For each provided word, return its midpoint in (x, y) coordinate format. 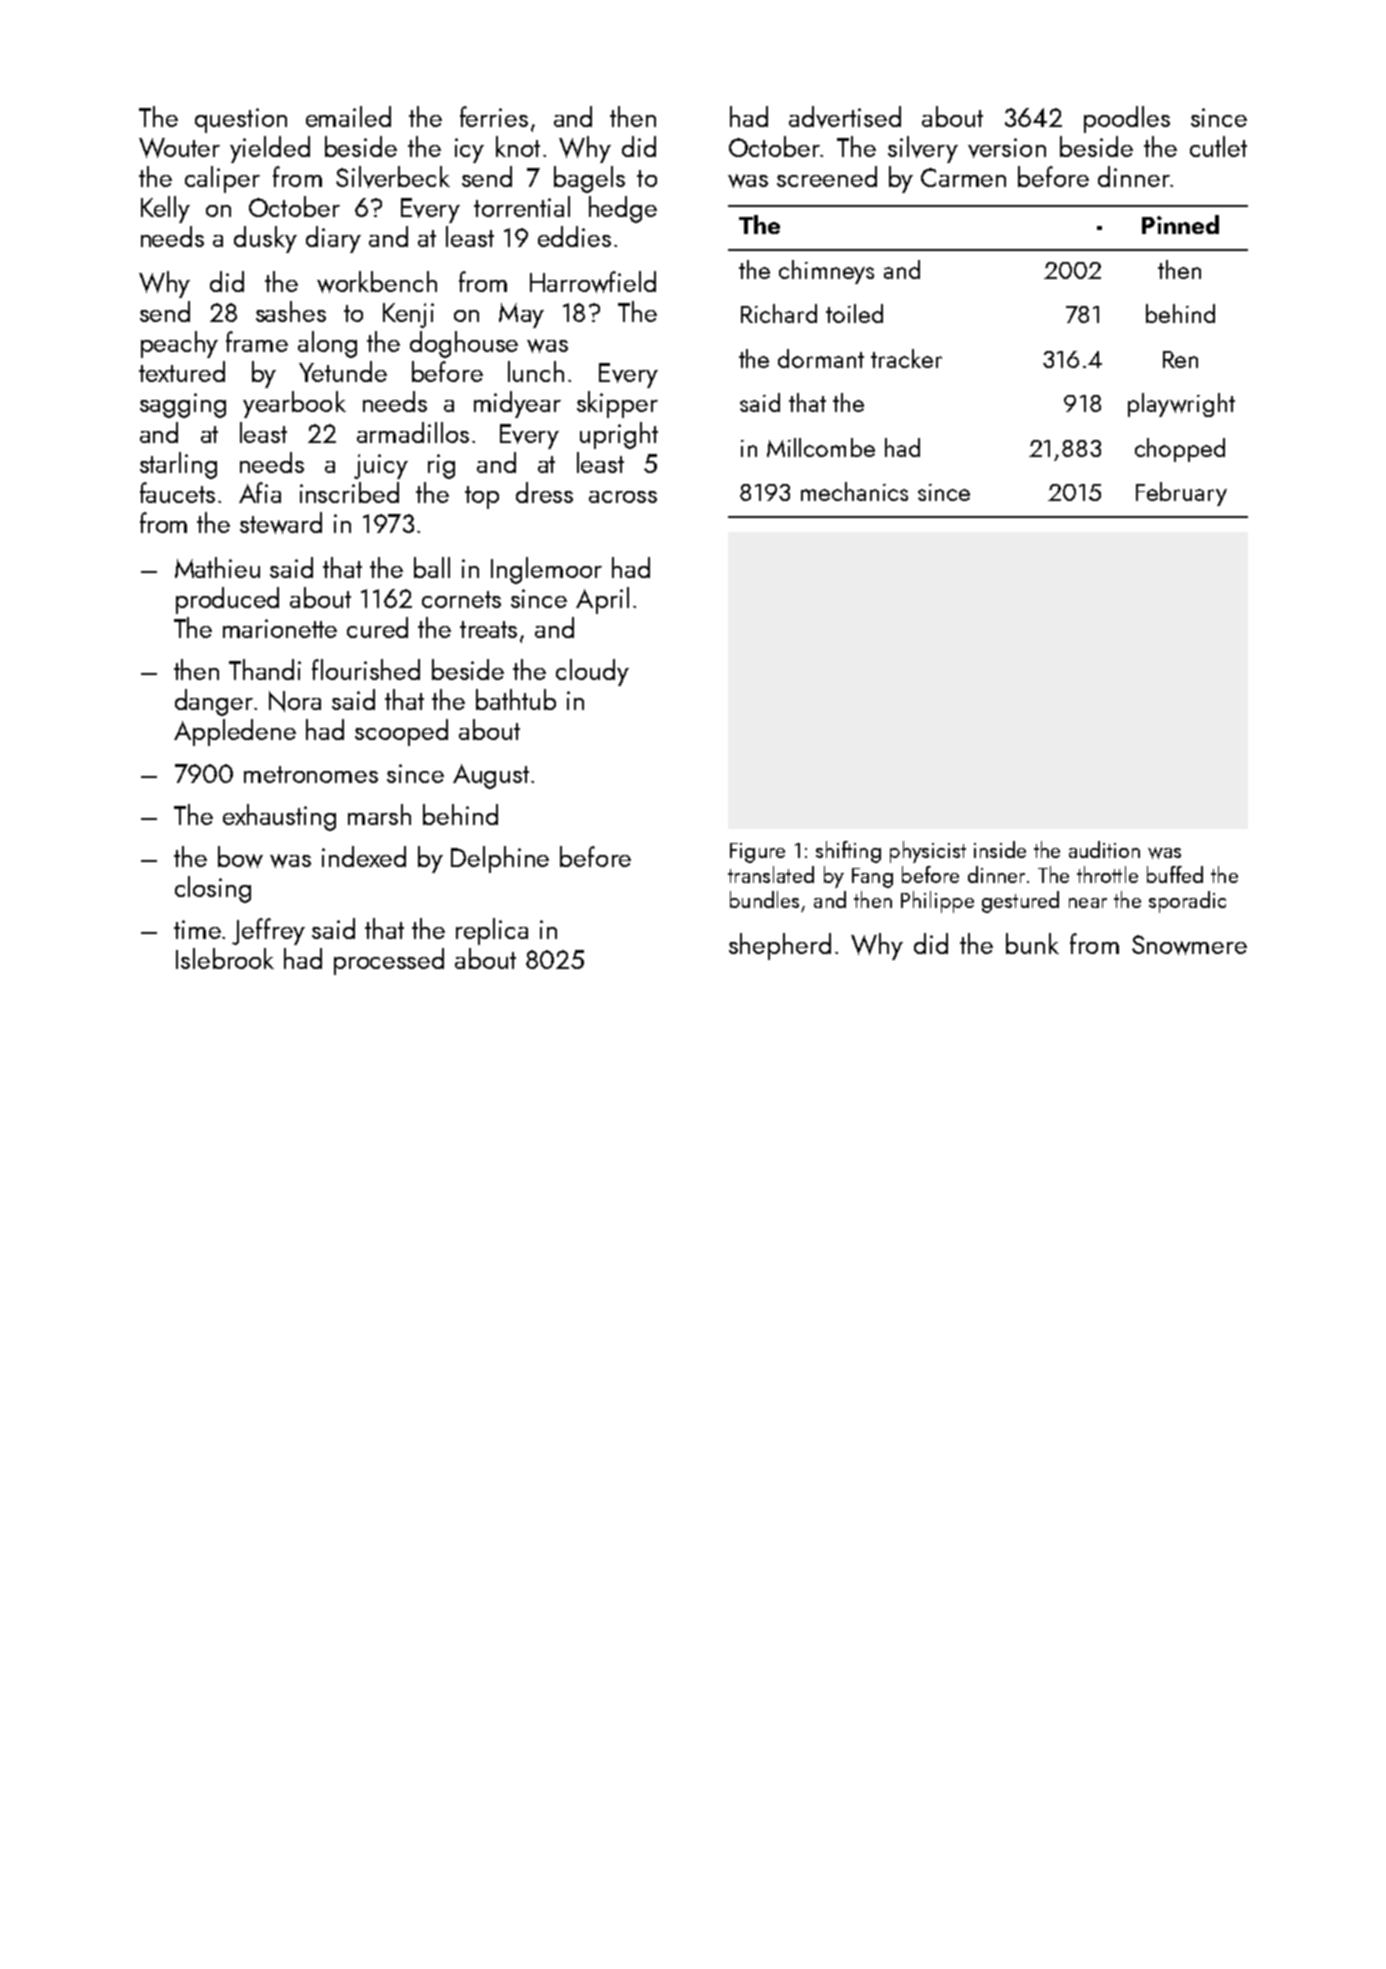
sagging (183, 405)
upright (619, 435)
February (1181, 494)
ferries (494, 116)
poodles (1127, 119)
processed (389, 961)
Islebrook (225, 958)
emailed (348, 116)
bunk (1032, 943)
